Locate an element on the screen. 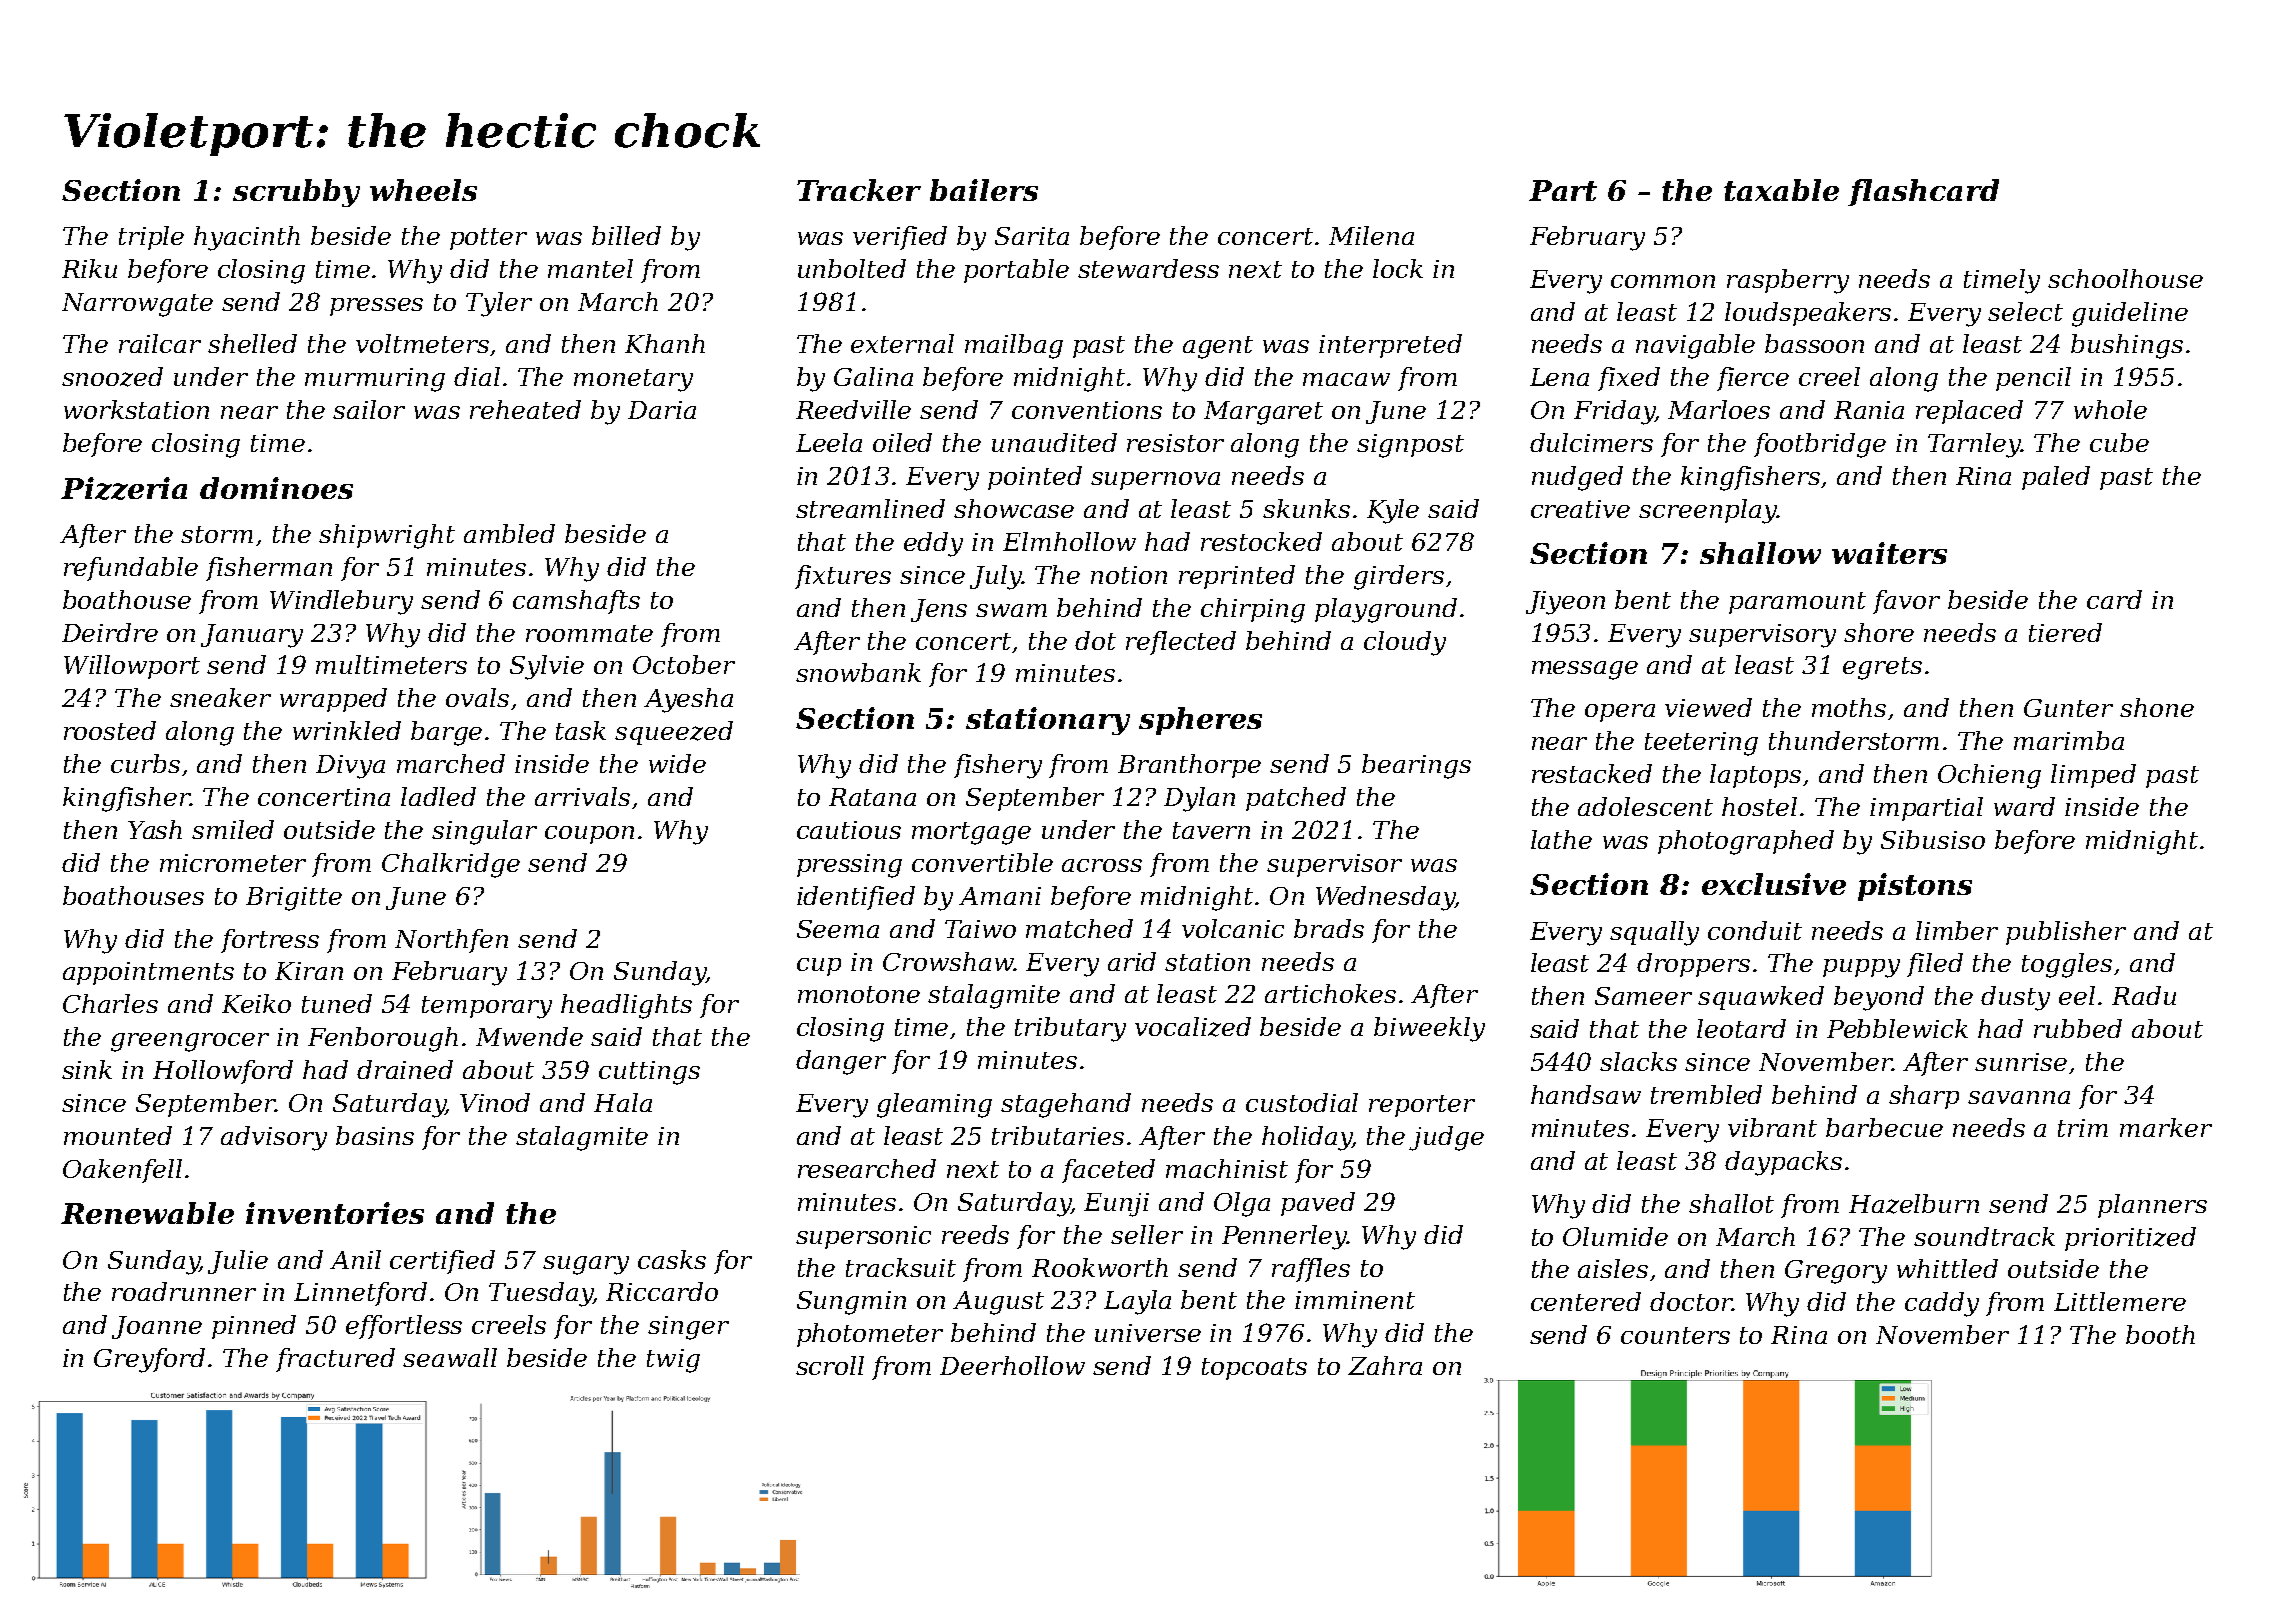  sailor is located at coordinates (369, 409).
